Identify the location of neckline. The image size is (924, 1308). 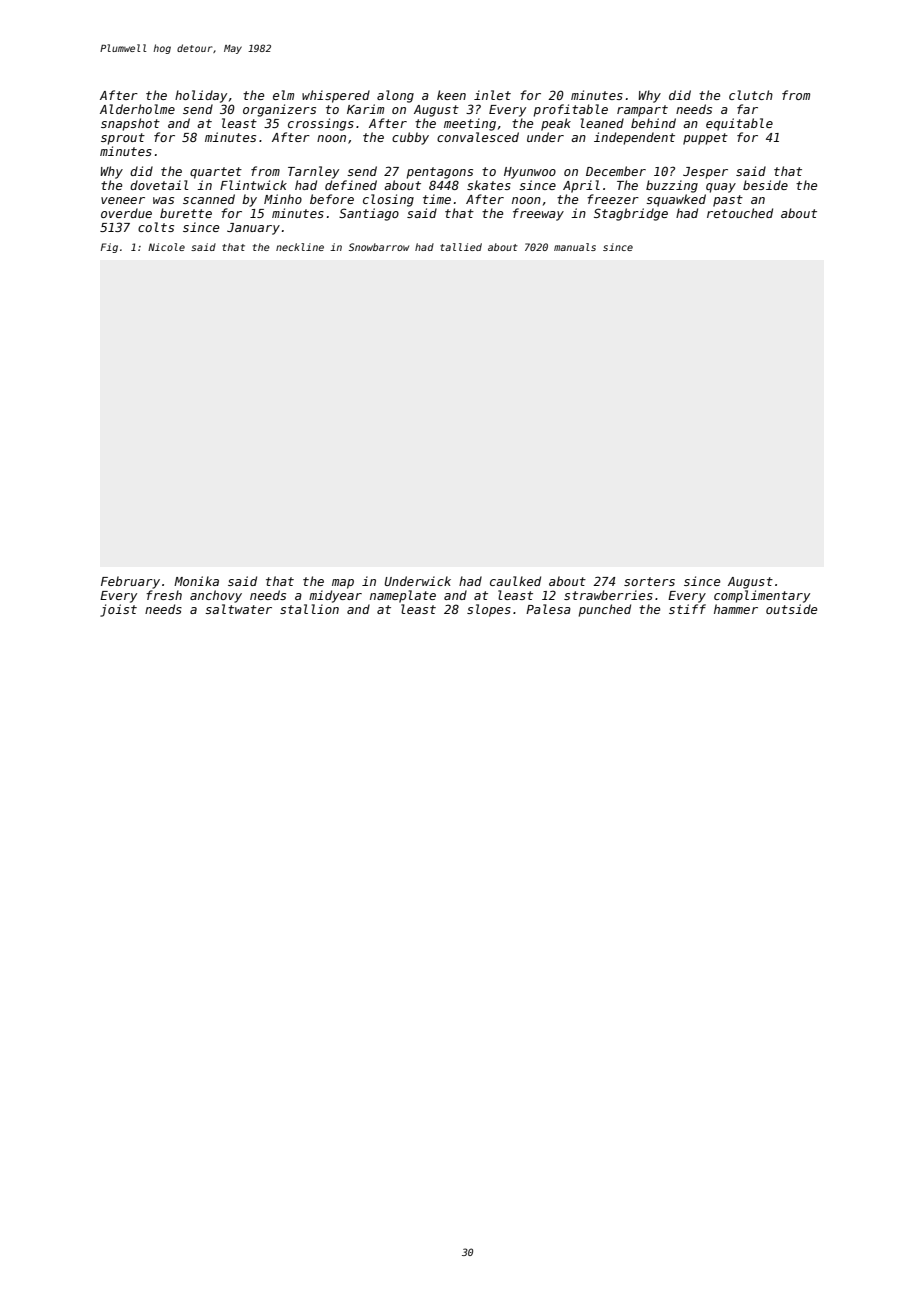
(300, 247).
